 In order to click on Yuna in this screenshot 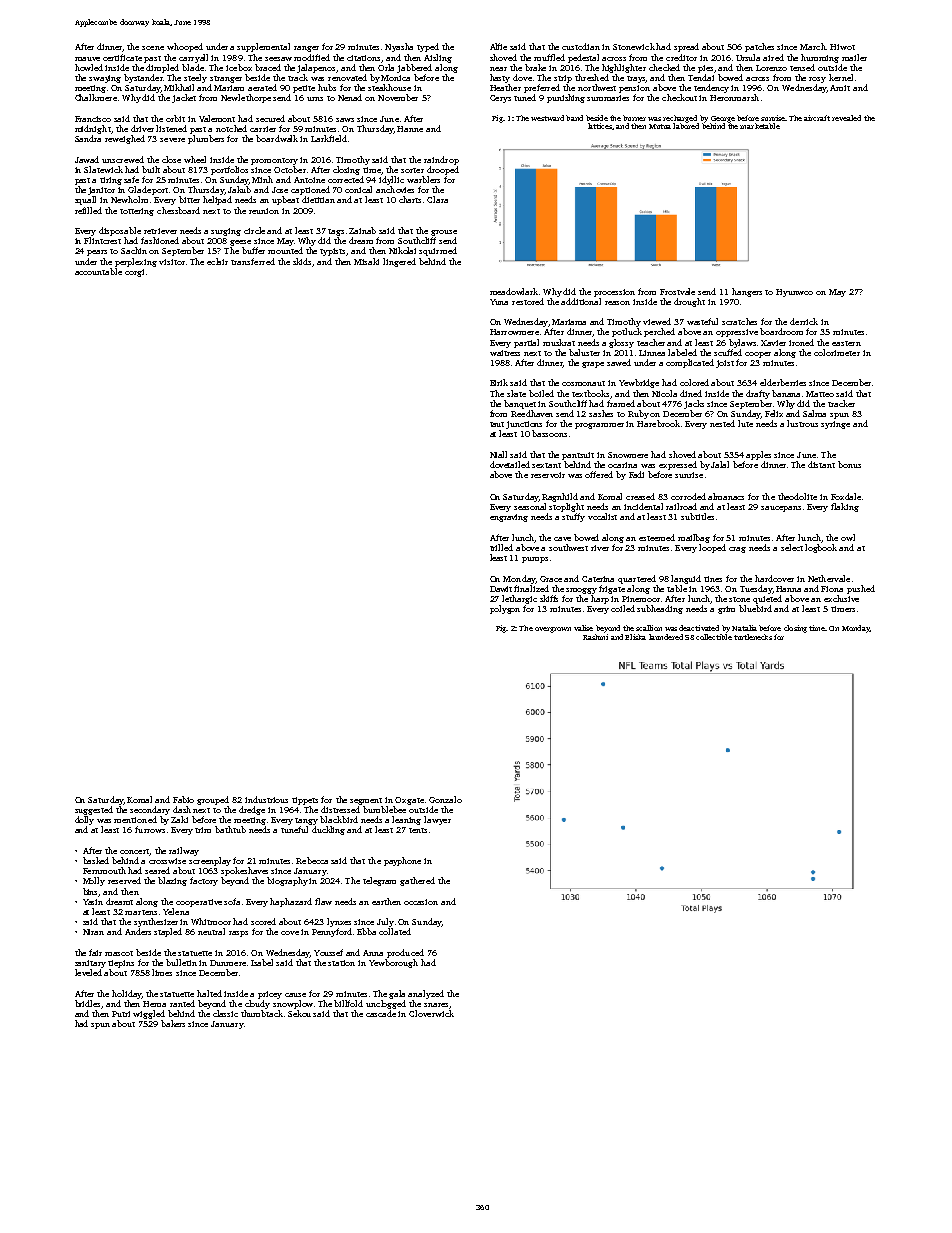, I will do `click(499, 302)`.
